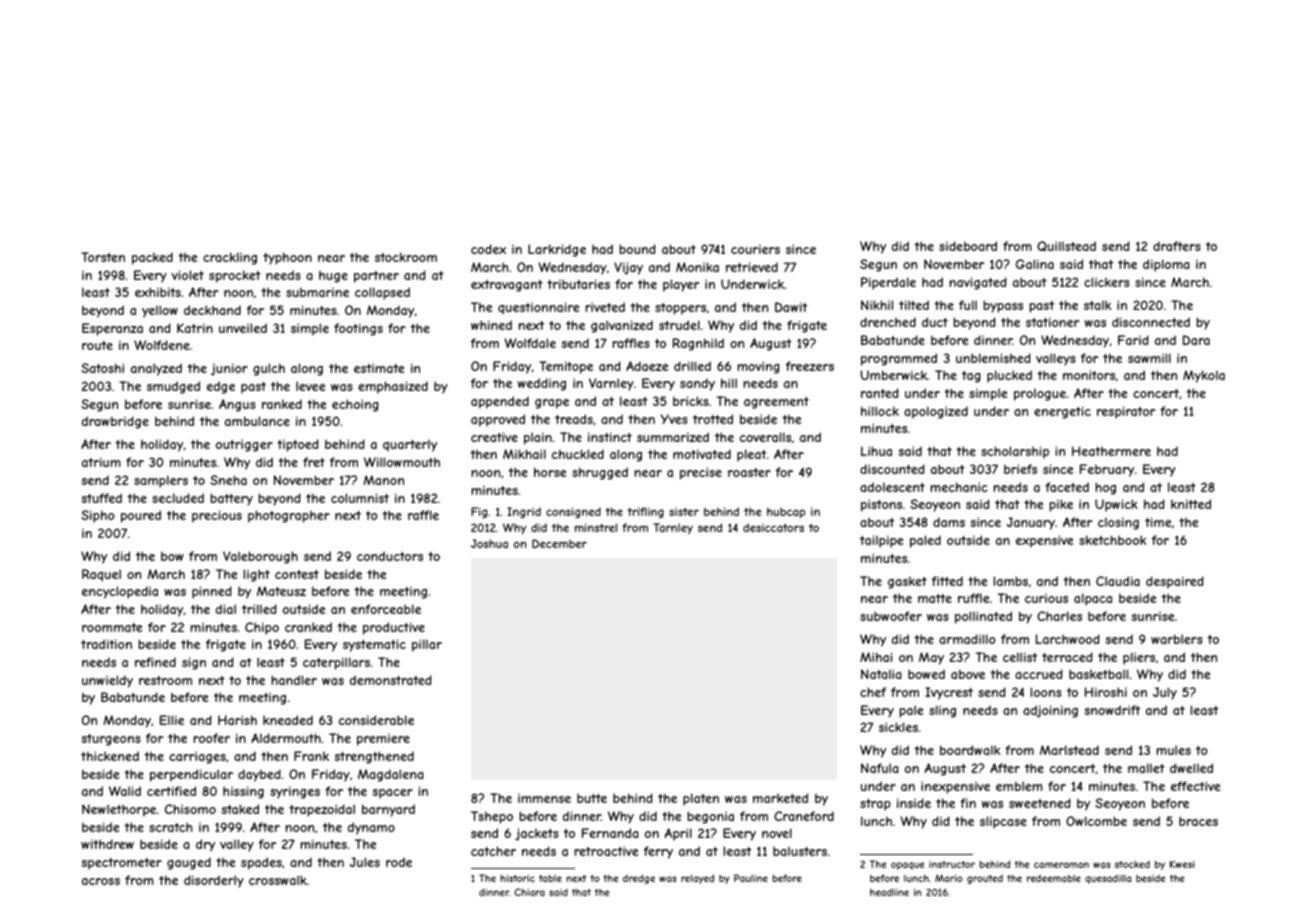 The width and height of the page is (1308, 924). I want to click on demonstrated, so click(391, 680).
